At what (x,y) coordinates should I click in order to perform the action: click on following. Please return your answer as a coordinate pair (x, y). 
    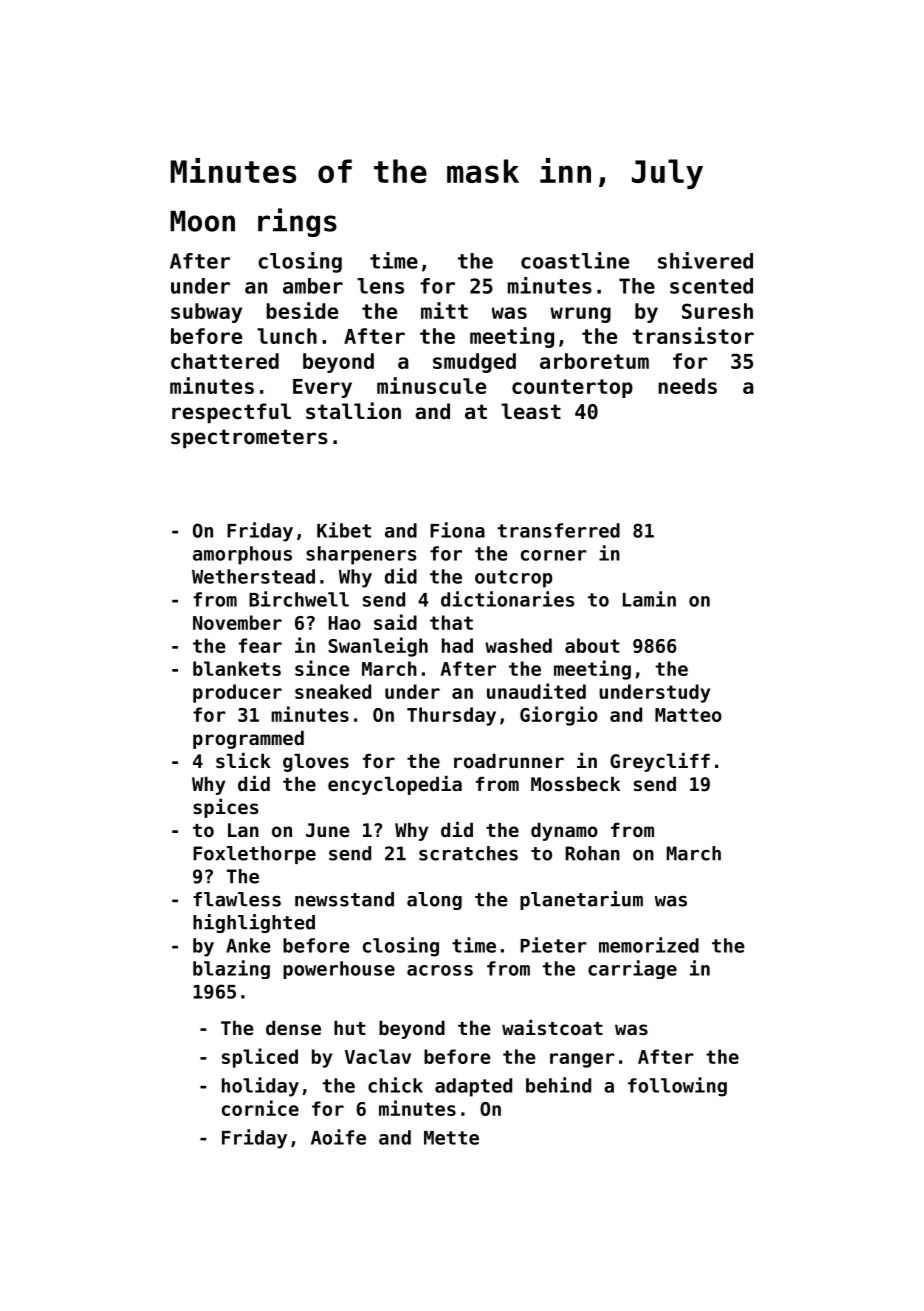
    Looking at the image, I should click on (677, 1087).
